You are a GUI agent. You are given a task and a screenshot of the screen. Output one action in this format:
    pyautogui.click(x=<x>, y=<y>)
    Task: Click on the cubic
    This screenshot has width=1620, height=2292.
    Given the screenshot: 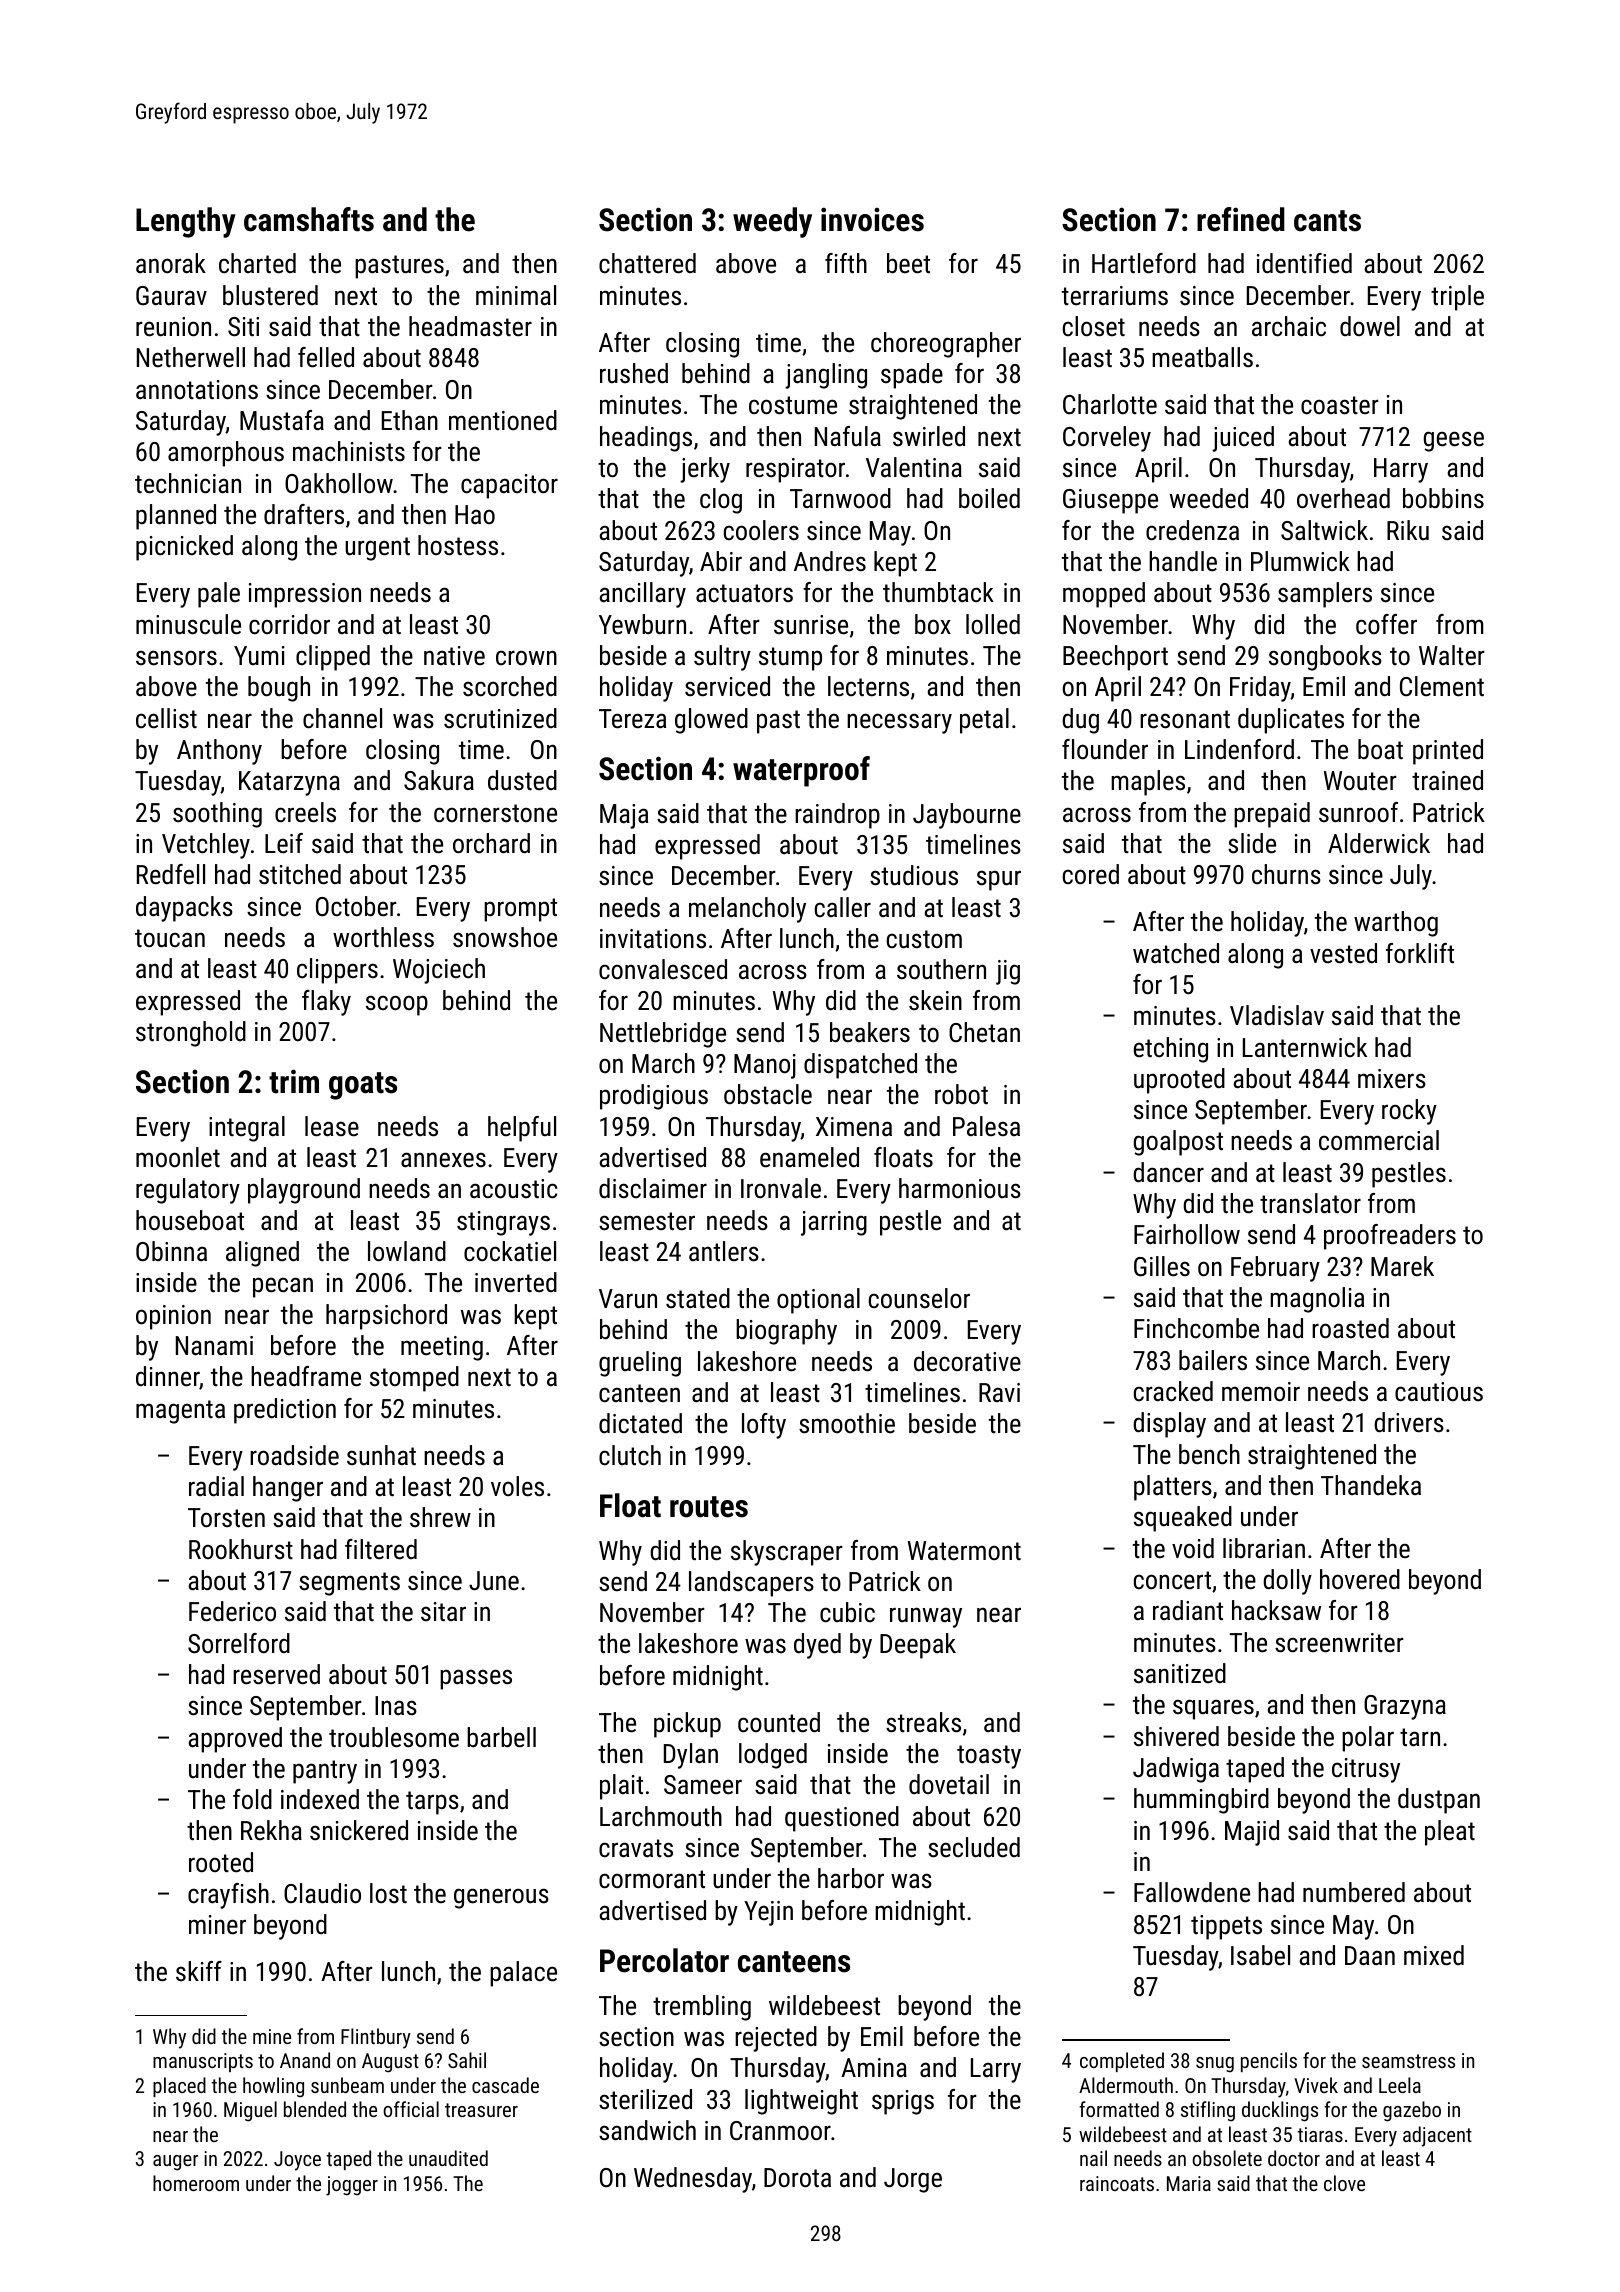 What is the action you would take?
    pyautogui.click(x=847, y=1612)
